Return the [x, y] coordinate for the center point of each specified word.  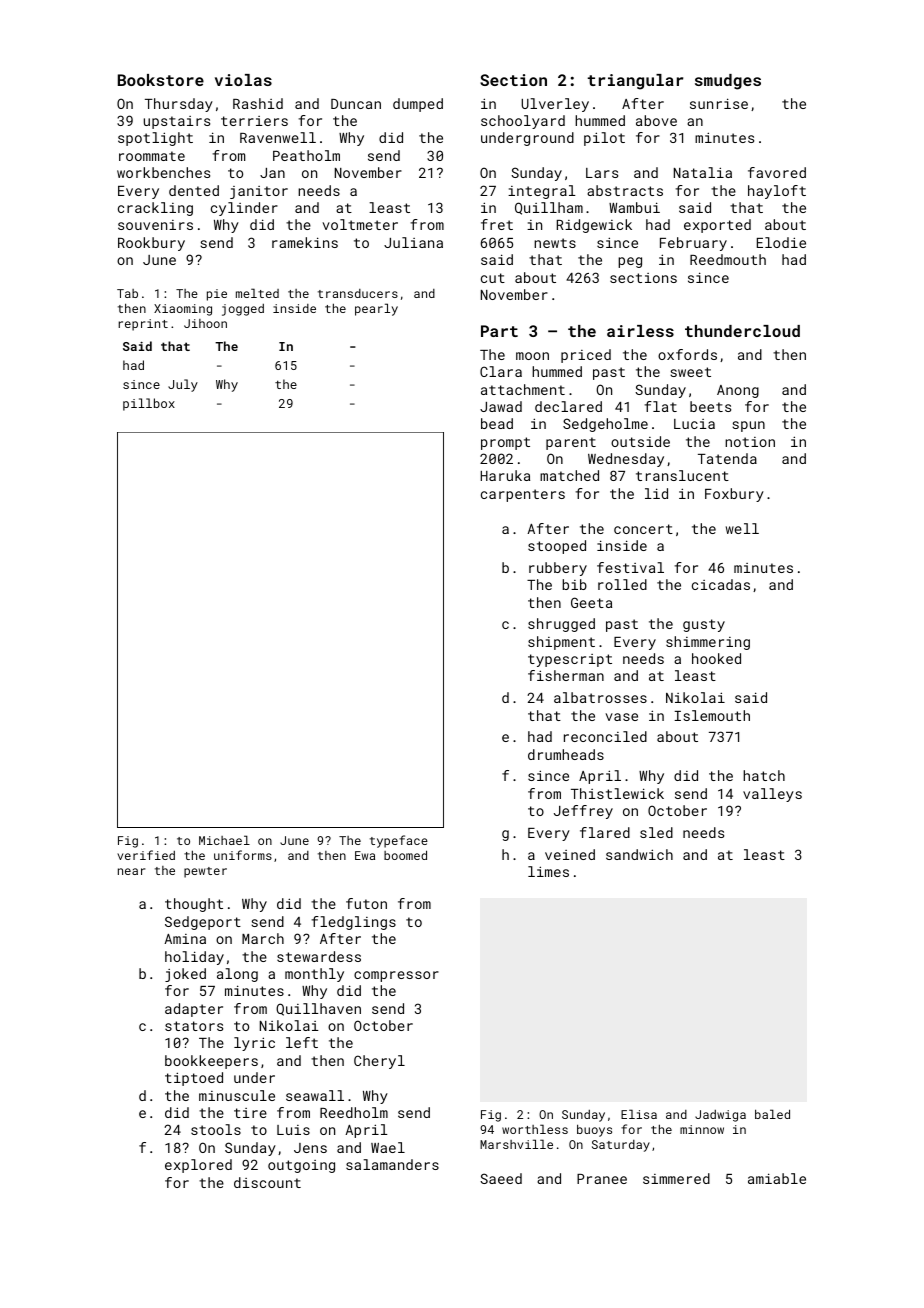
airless [640, 331]
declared [568, 406]
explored [198, 1166]
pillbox [149, 404]
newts [555, 243]
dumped [418, 105]
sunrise [719, 103]
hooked [716, 658]
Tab [127, 293]
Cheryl [379, 1062]
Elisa [639, 1114]
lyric [254, 1044]
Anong [738, 391]
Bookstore [161, 80]
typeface [399, 841]
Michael [224, 840]
